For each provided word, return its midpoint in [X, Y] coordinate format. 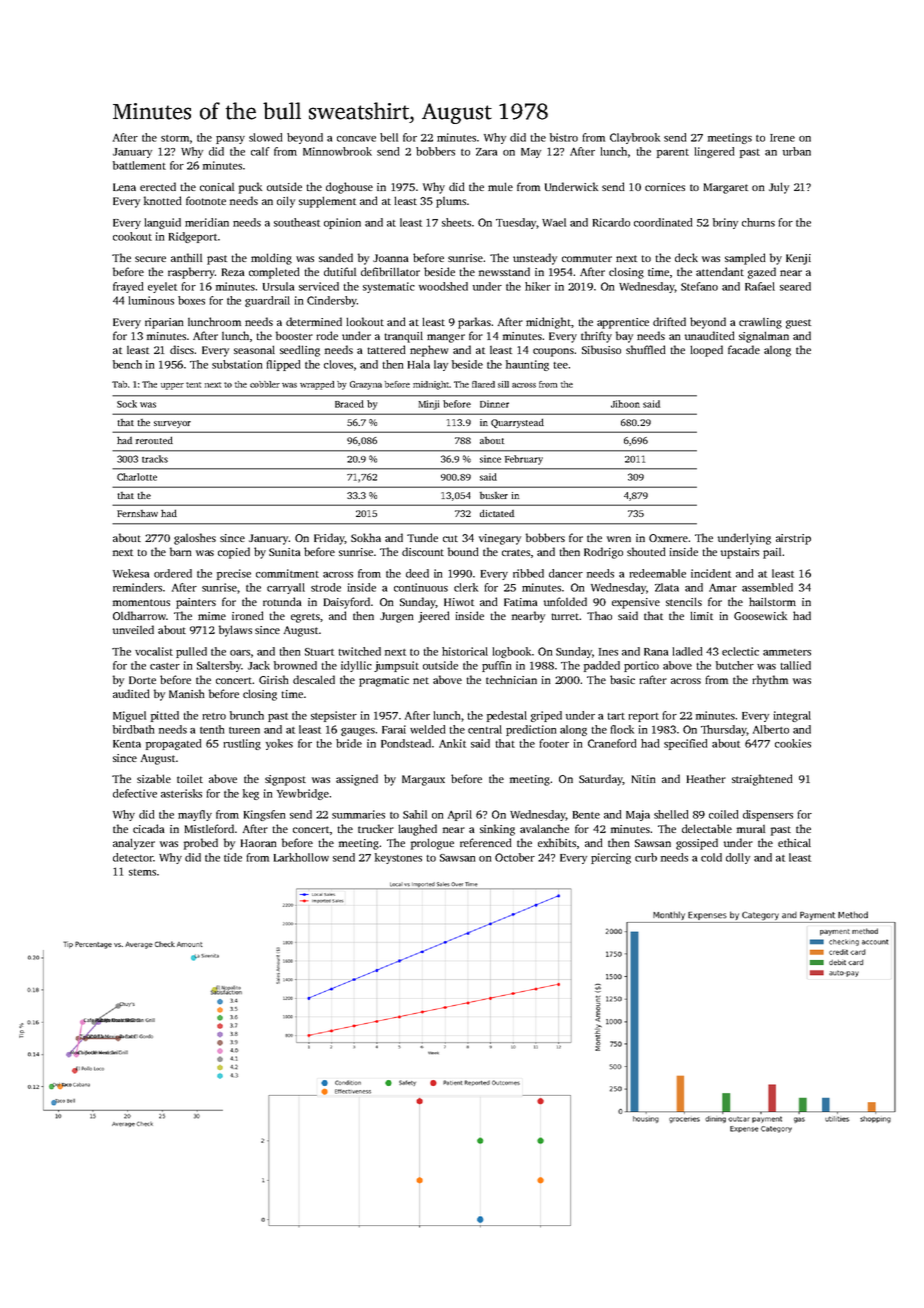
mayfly [195, 815]
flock [622, 729]
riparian [164, 323]
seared [795, 286]
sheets [456, 222]
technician [511, 679]
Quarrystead [517, 423]
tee [560, 365]
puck [250, 188]
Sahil [415, 814]
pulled [191, 652]
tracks [155, 459]
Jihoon [625, 404]
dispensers [768, 815]
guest [798, 324]
